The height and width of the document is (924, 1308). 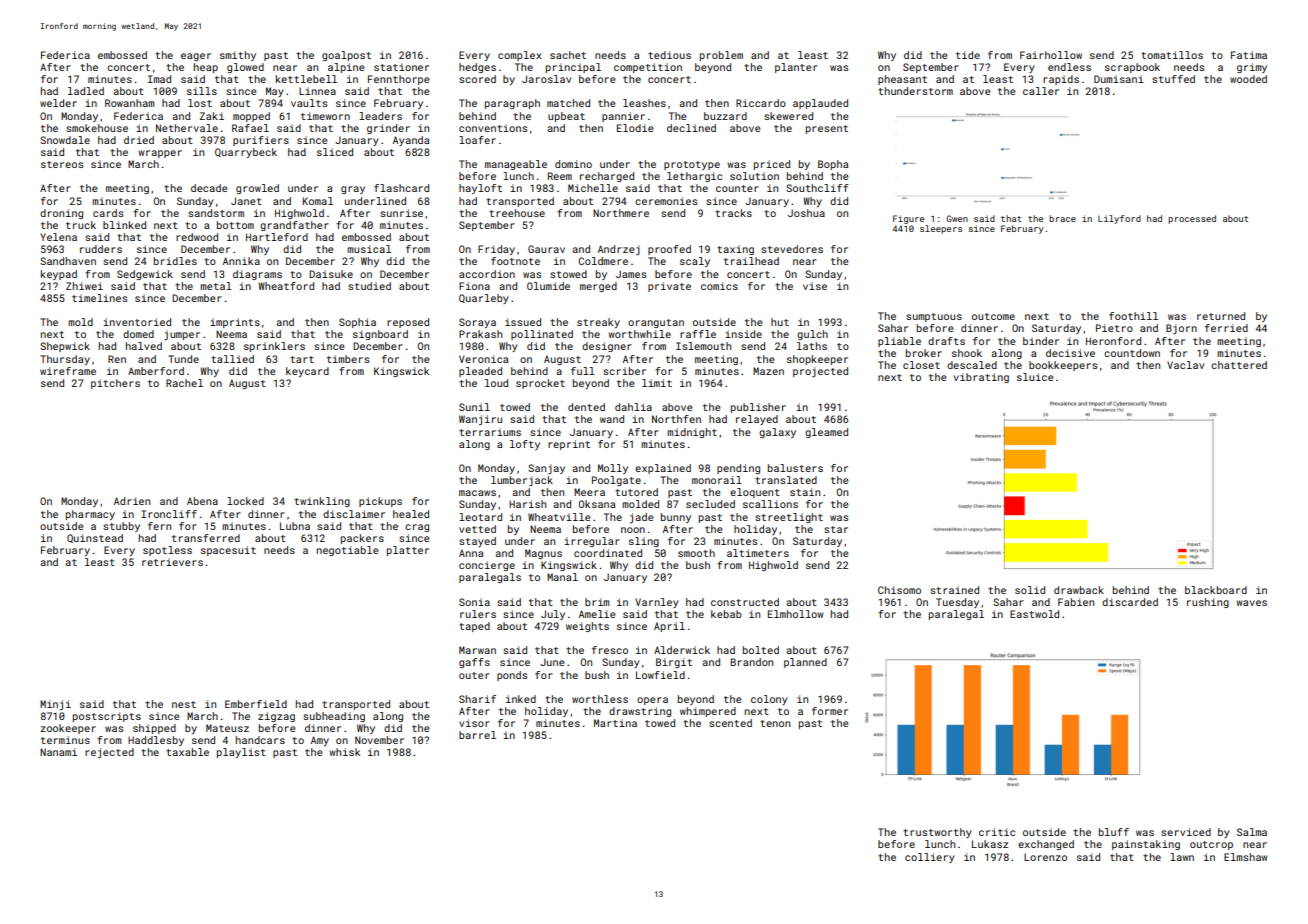 What do you see at coordinates (1051, 55) in the document?
I see `Fairhollow` at bounding box center [1051, 55].
